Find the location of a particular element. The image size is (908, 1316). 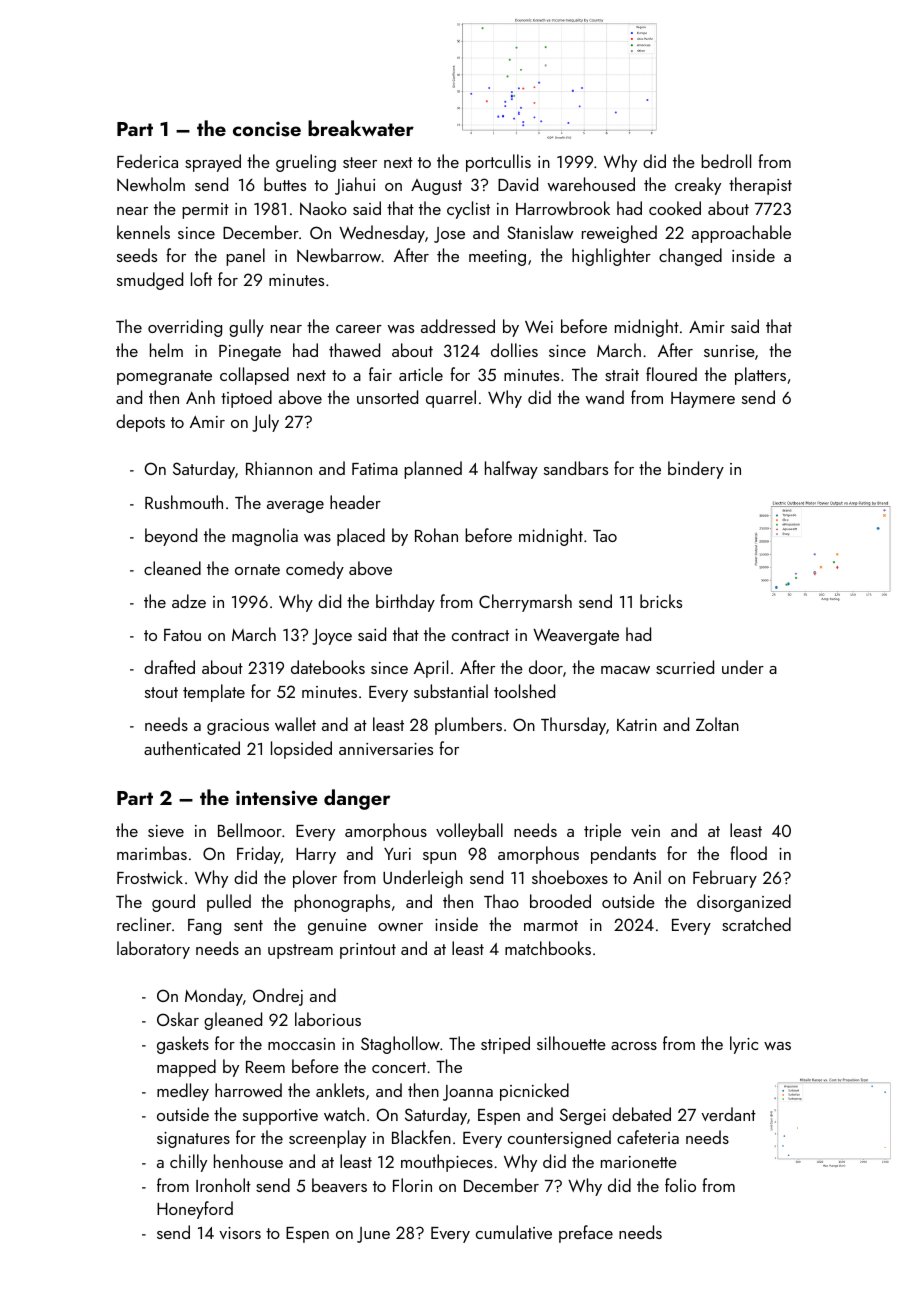

picnicked is located at coordinates (534, 1092).
